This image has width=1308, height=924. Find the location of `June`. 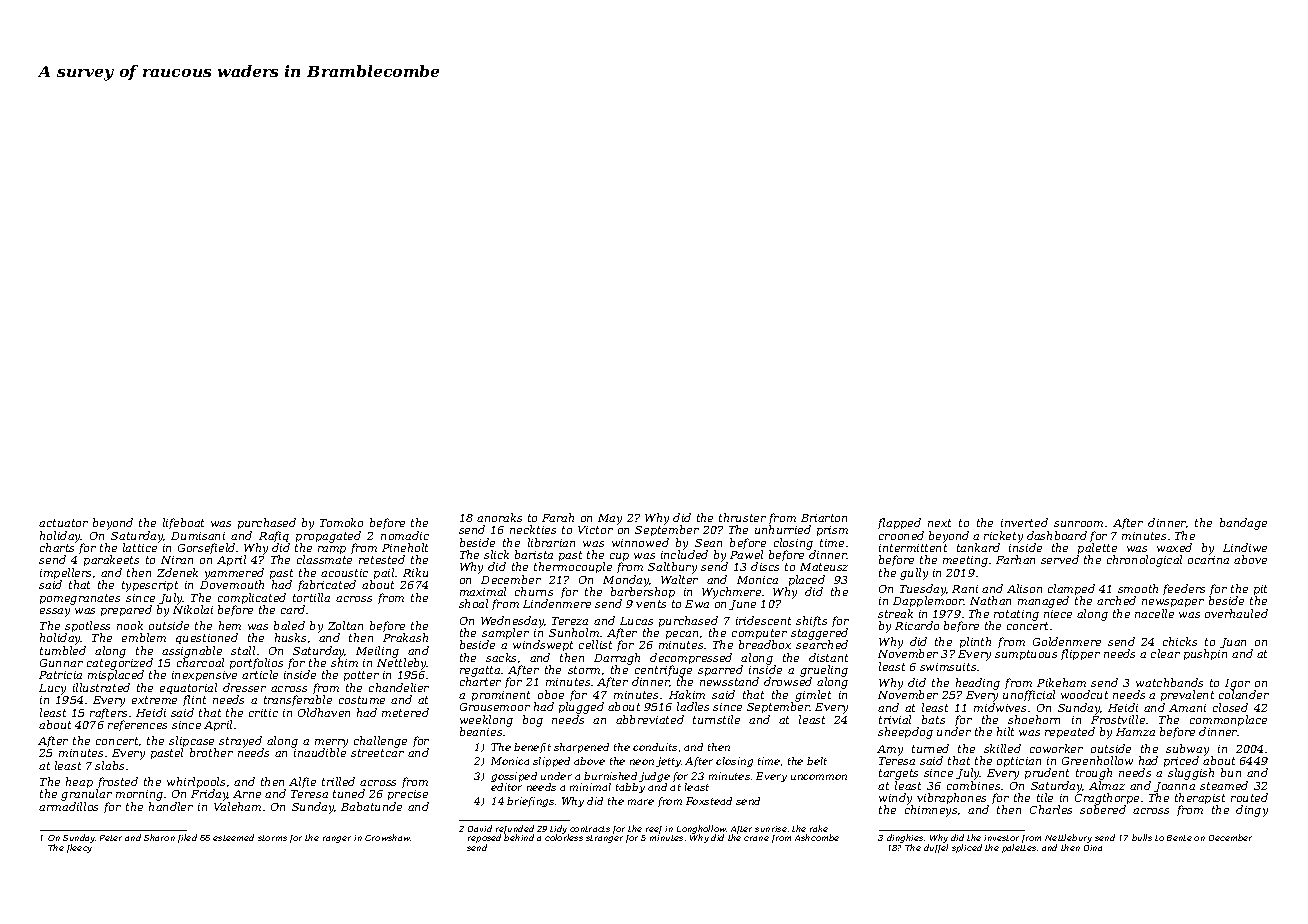

June is located at coordinates (742, 605).
